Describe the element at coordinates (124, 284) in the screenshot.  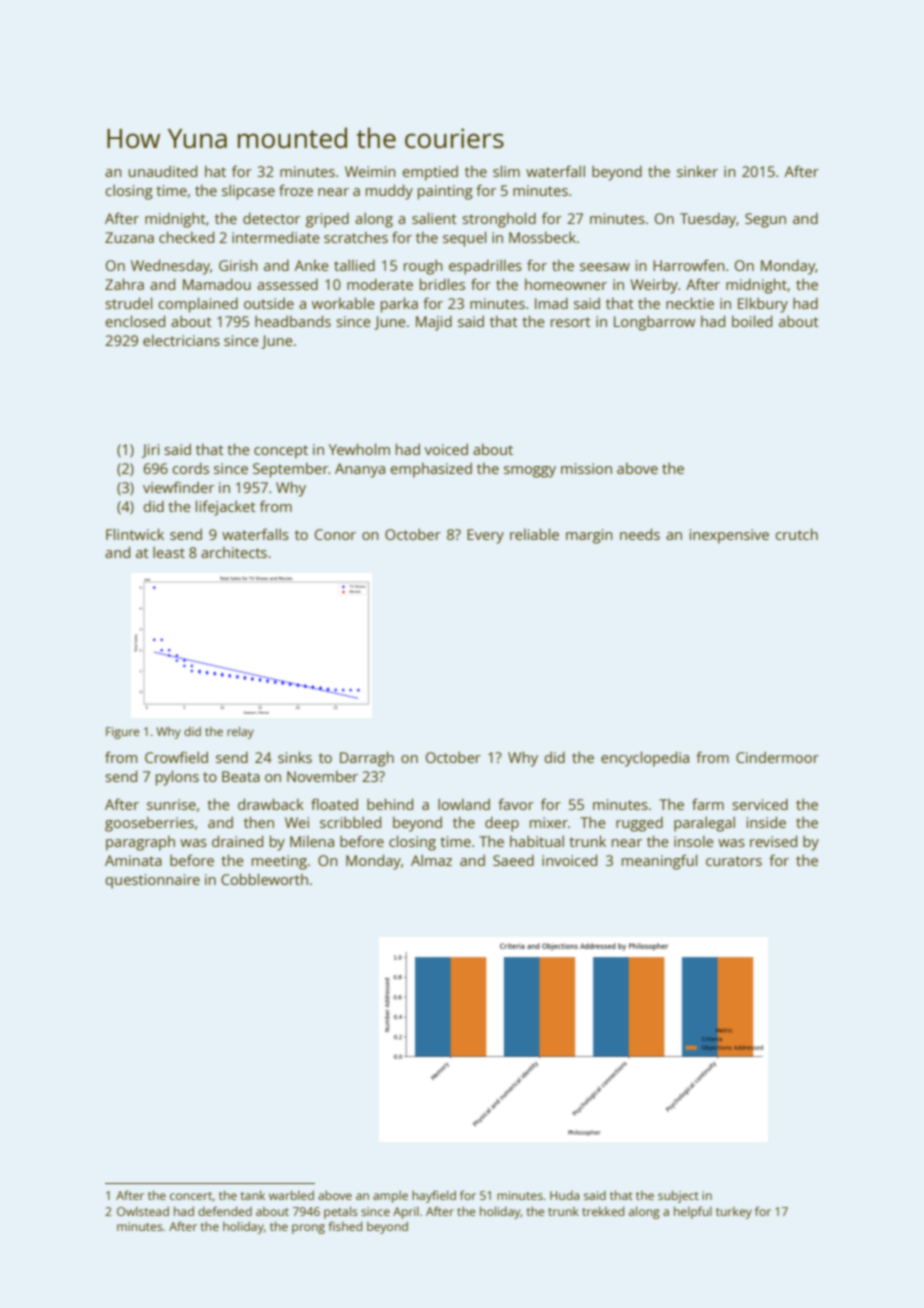
I see `Zahra` at that location.
